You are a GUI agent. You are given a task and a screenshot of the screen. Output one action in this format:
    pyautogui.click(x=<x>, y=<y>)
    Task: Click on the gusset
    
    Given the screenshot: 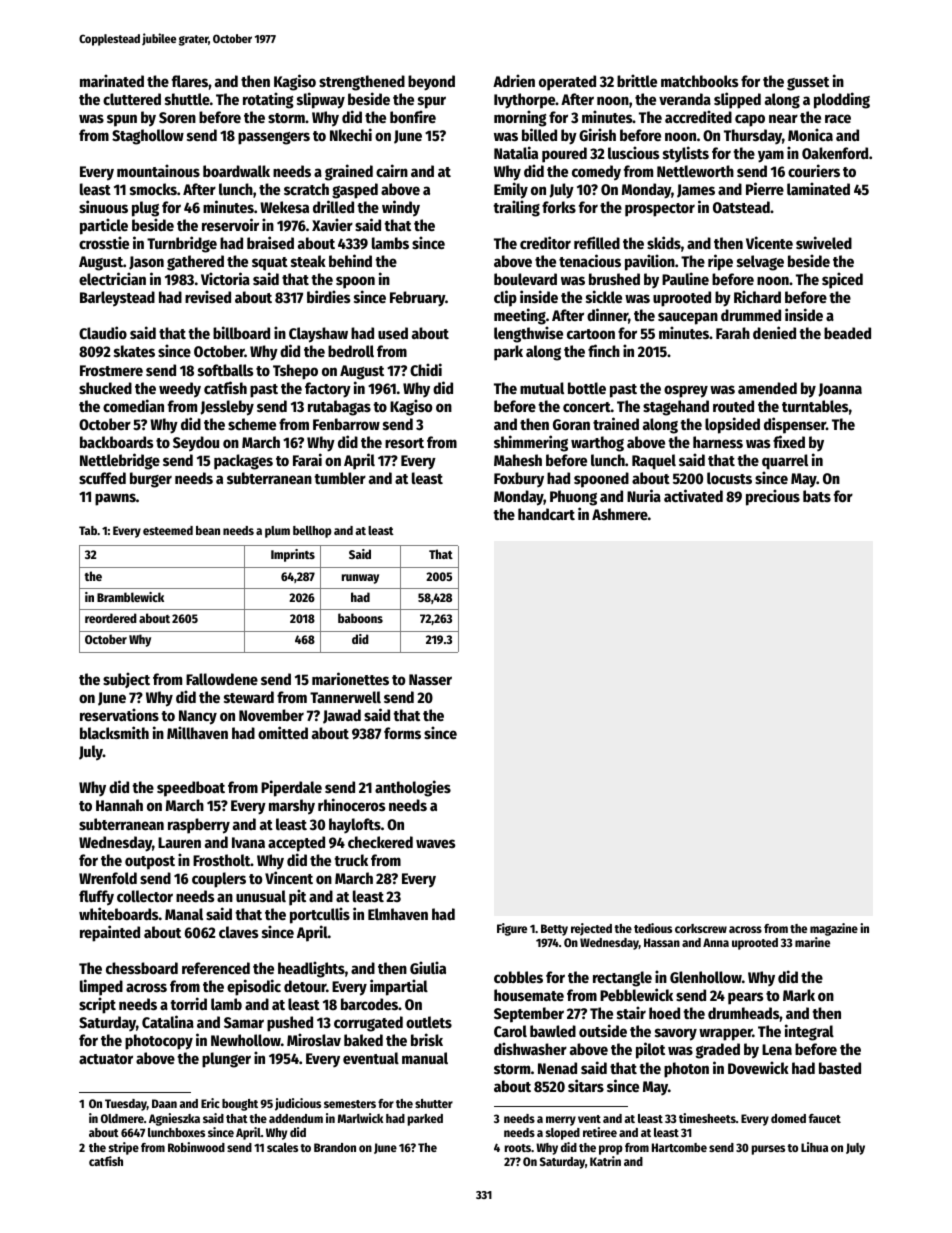 What is the action you would take?
    pyautogui.click(x=808, y=84)
